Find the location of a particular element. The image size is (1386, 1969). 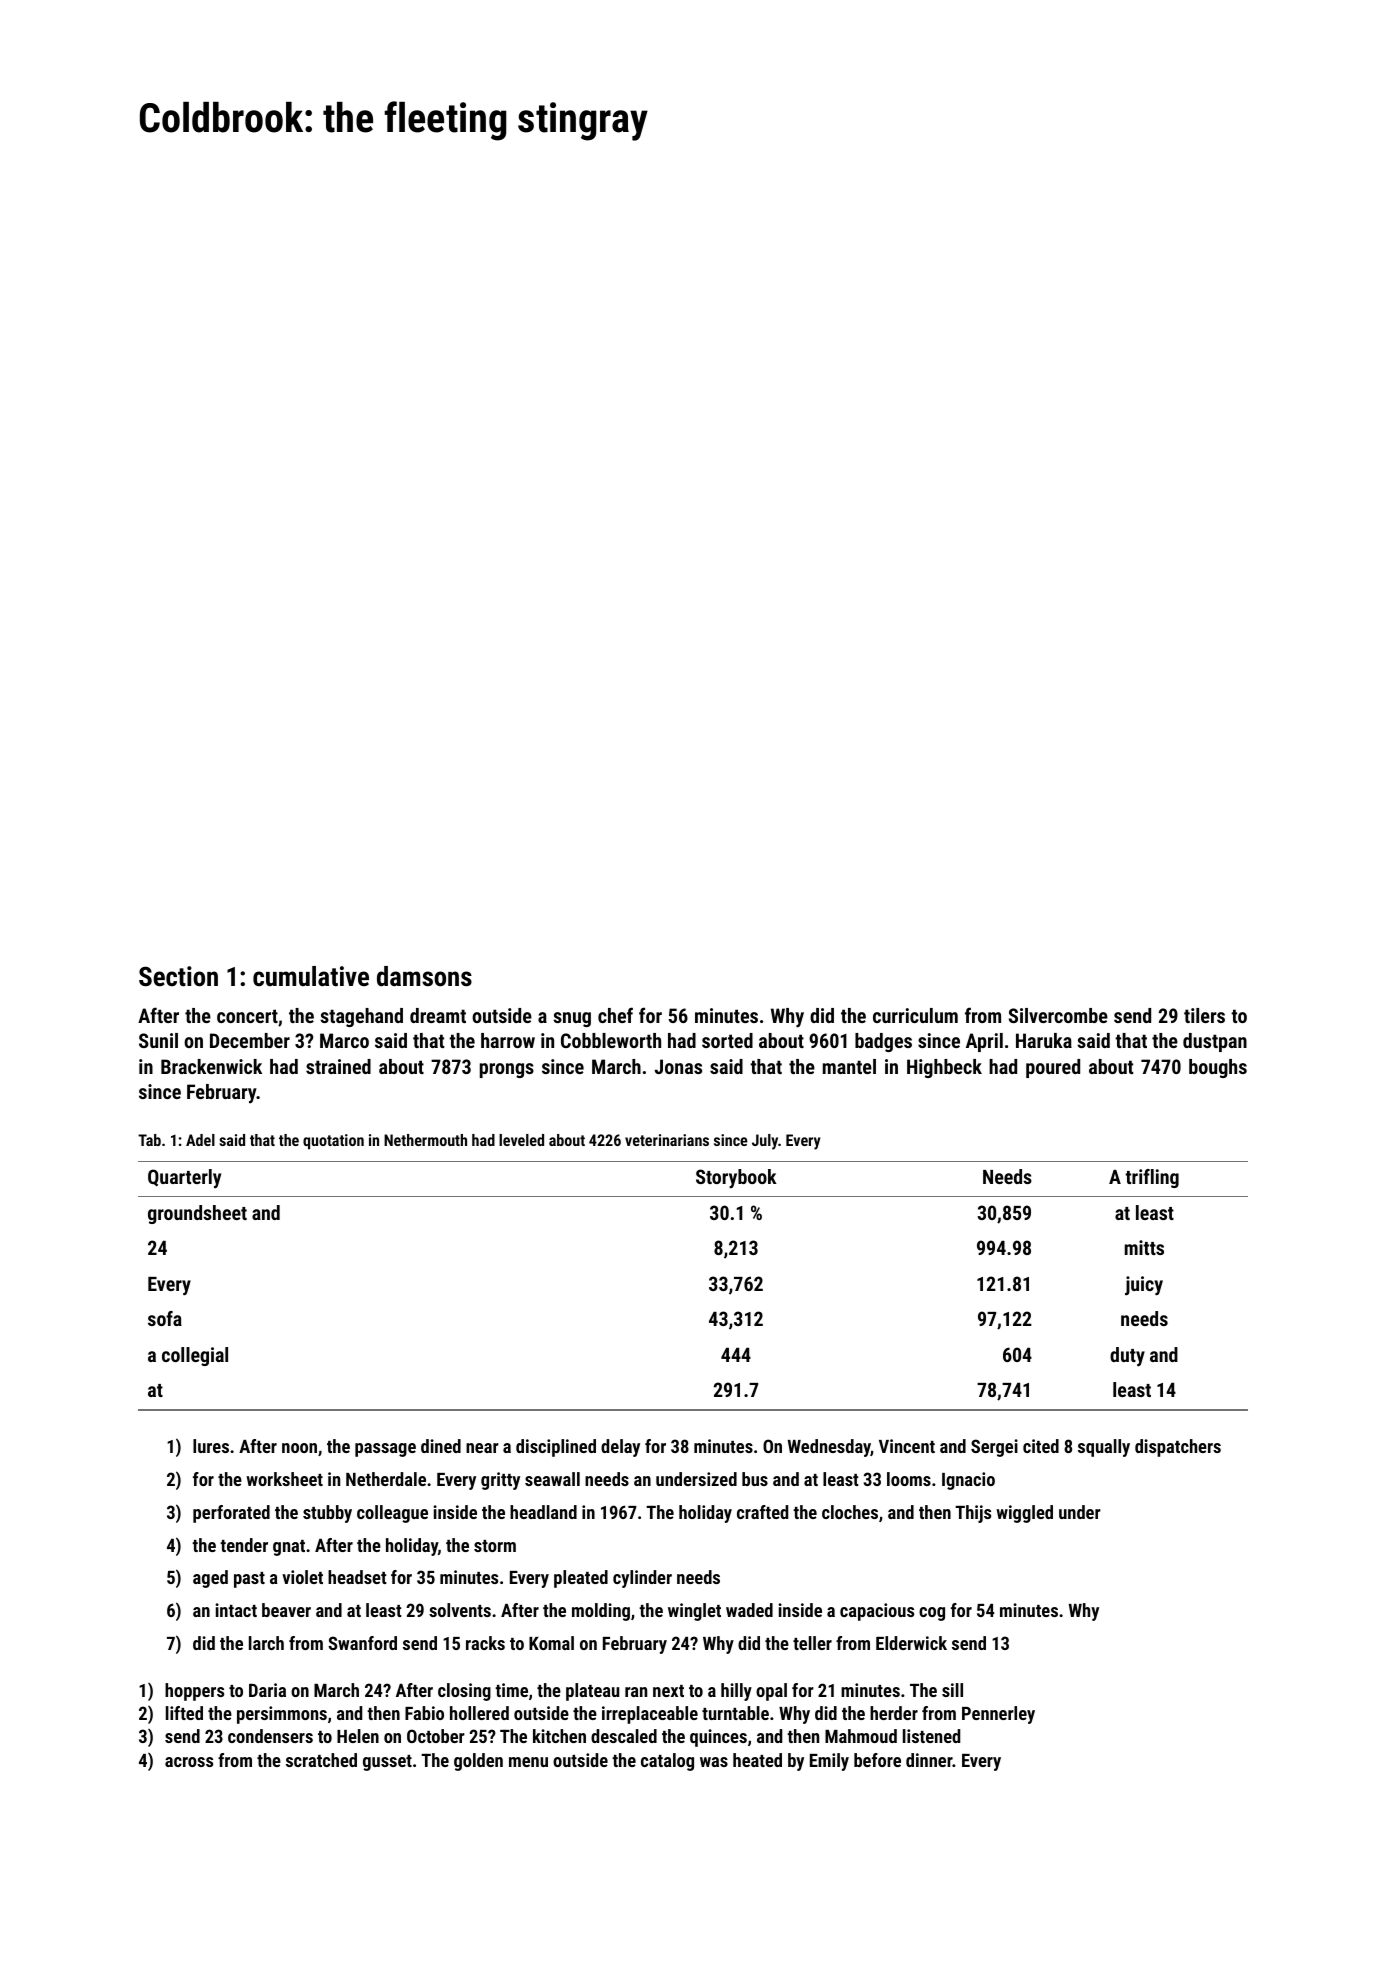

delay is located at coordinates (620, 1448).
